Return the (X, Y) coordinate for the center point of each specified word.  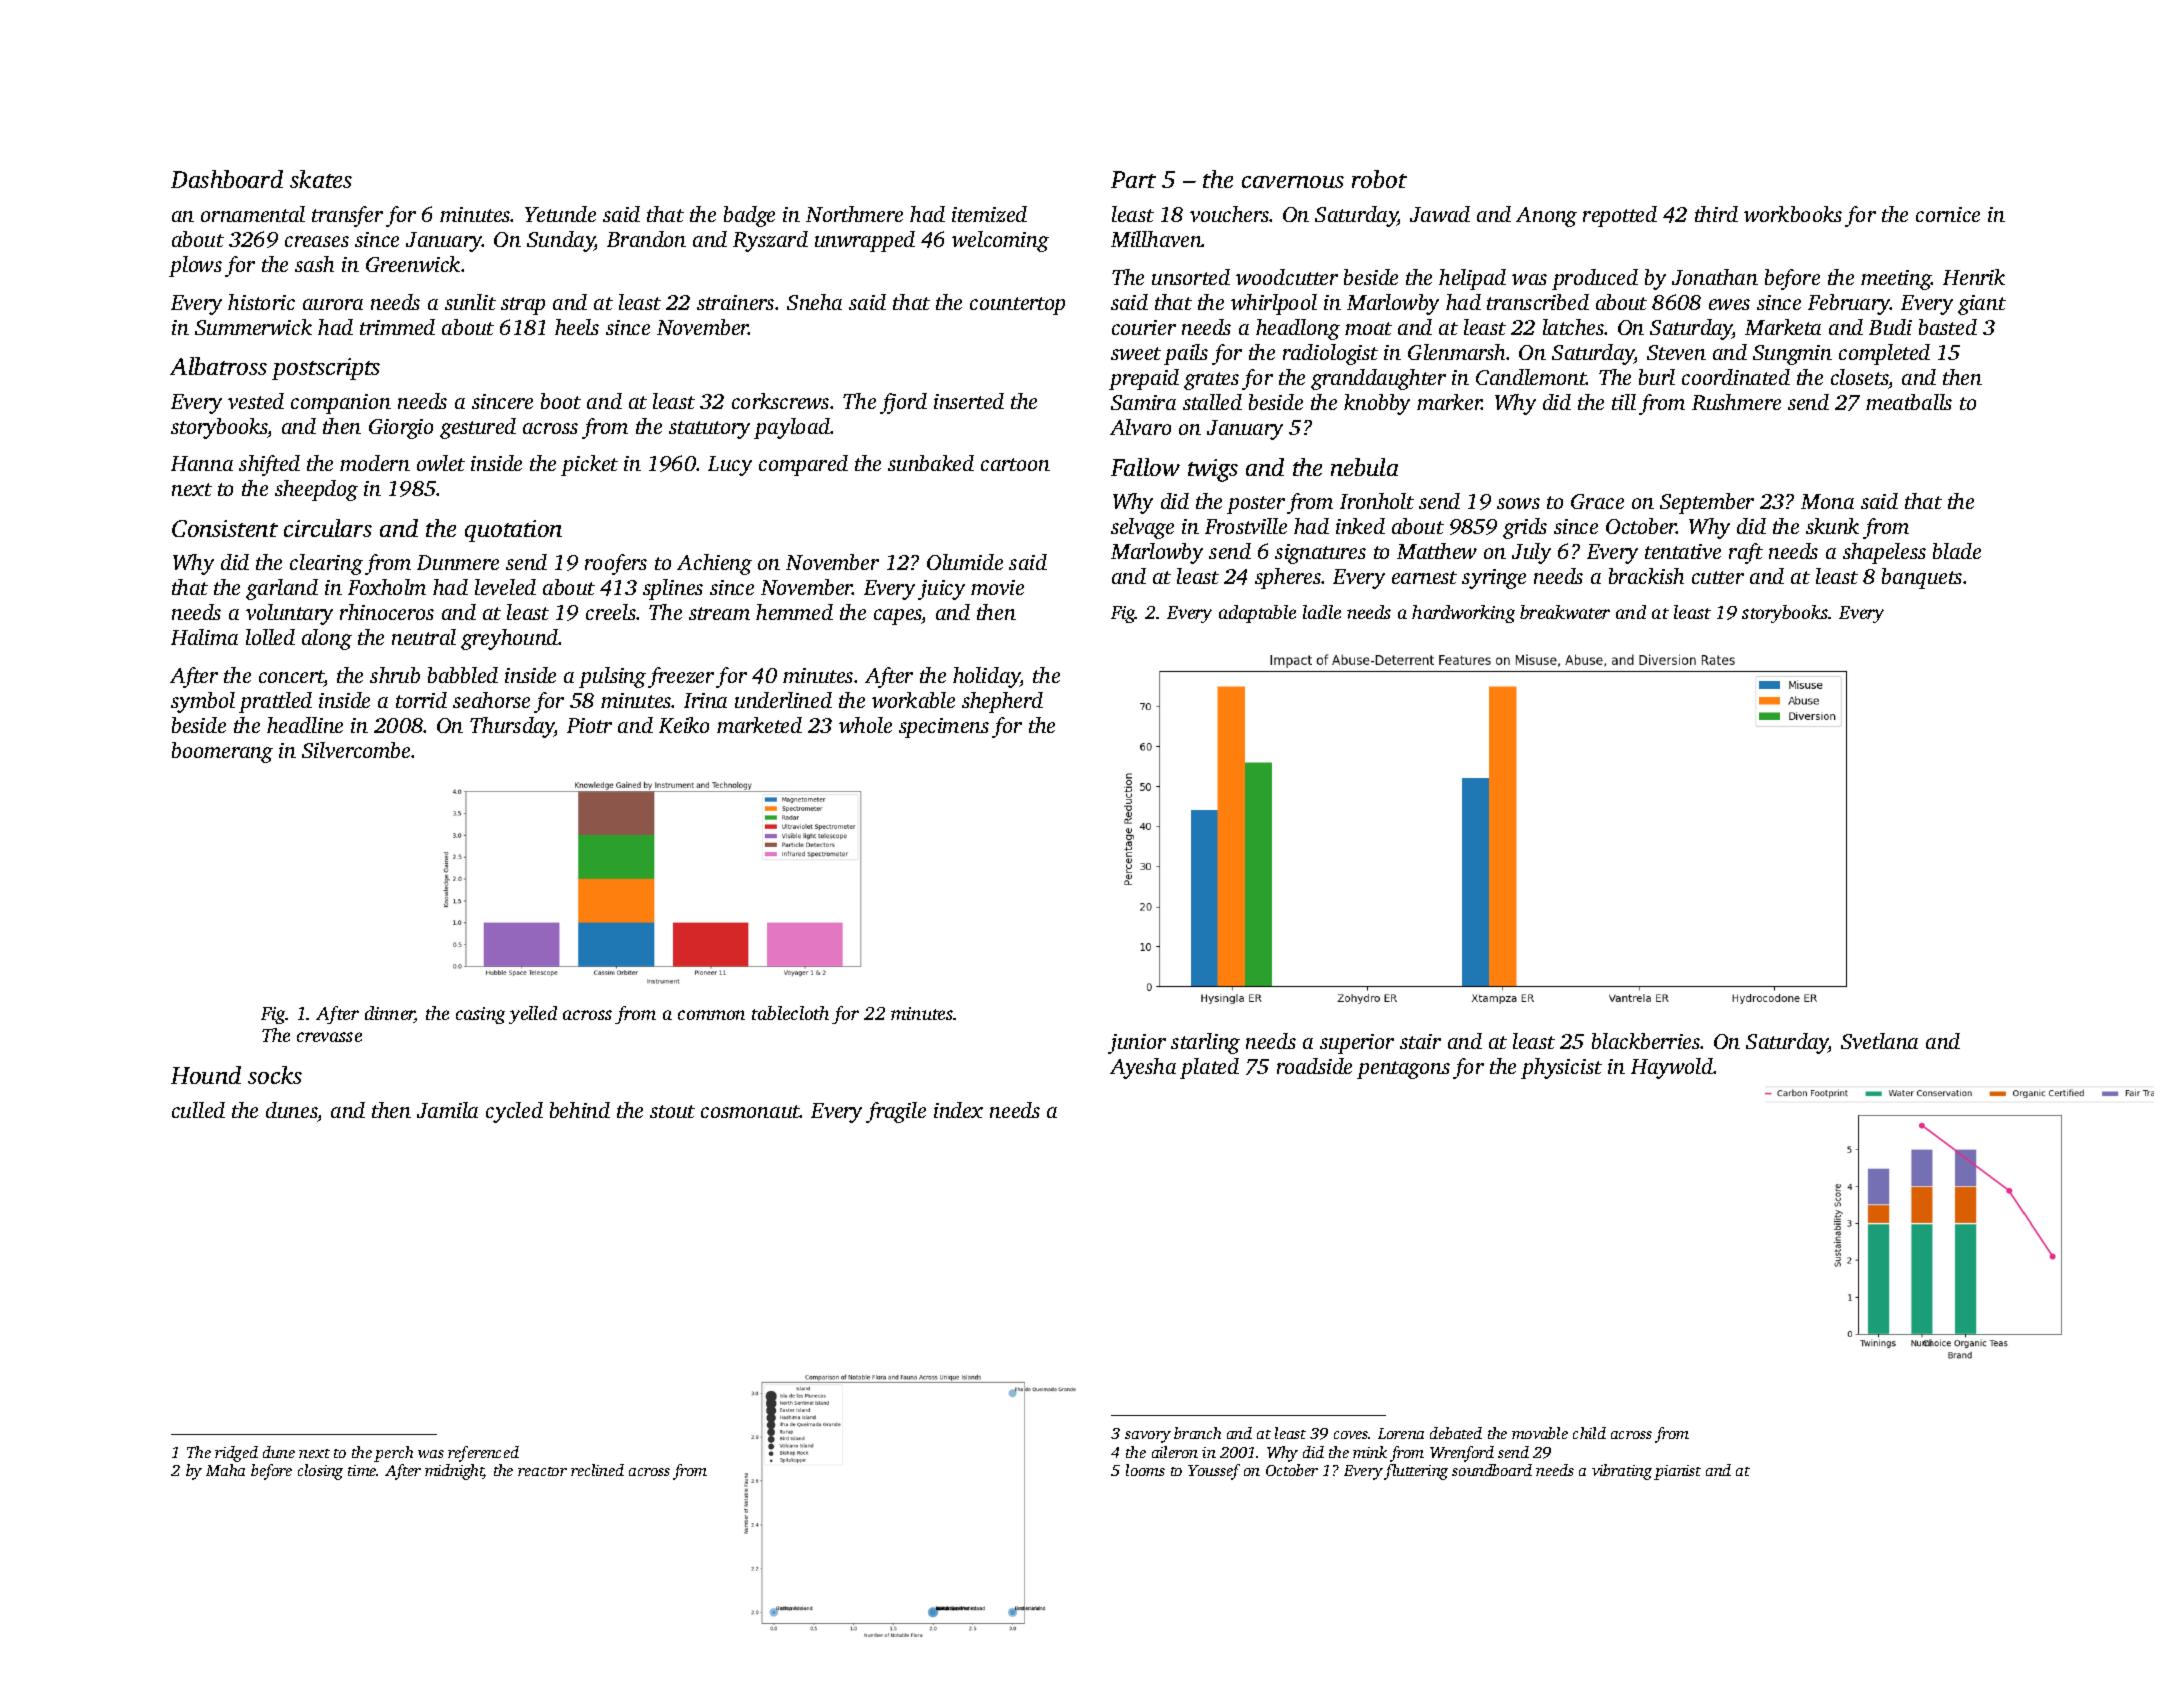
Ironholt (1377, 501)
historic (261, 302)
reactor (542, 1471)
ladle (1322, 612)
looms (1145, 1470)
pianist (1677, 1472)
